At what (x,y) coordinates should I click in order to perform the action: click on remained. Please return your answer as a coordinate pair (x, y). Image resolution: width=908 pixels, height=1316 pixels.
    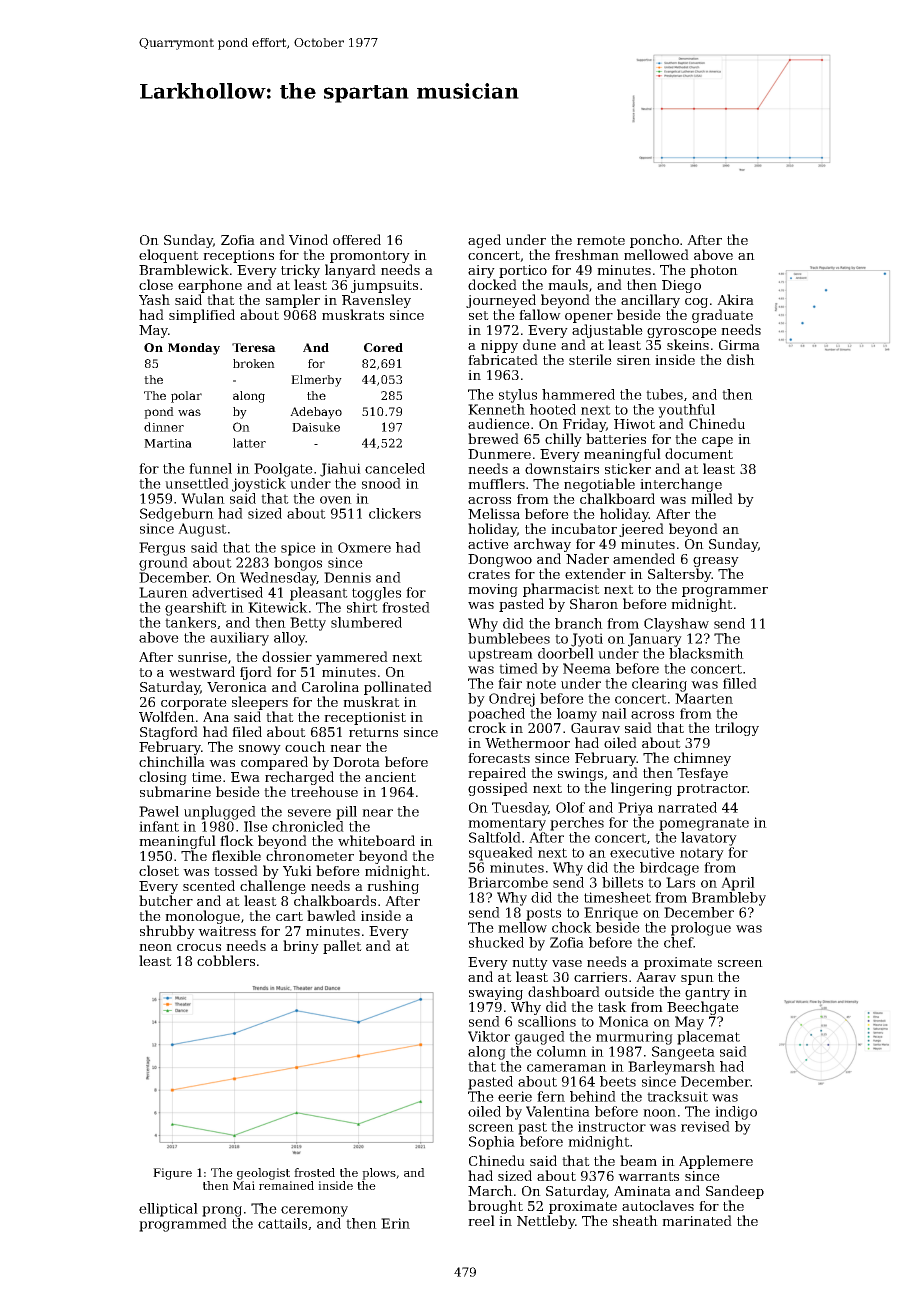
    Looking at the image, I should click on (286, 1185).
